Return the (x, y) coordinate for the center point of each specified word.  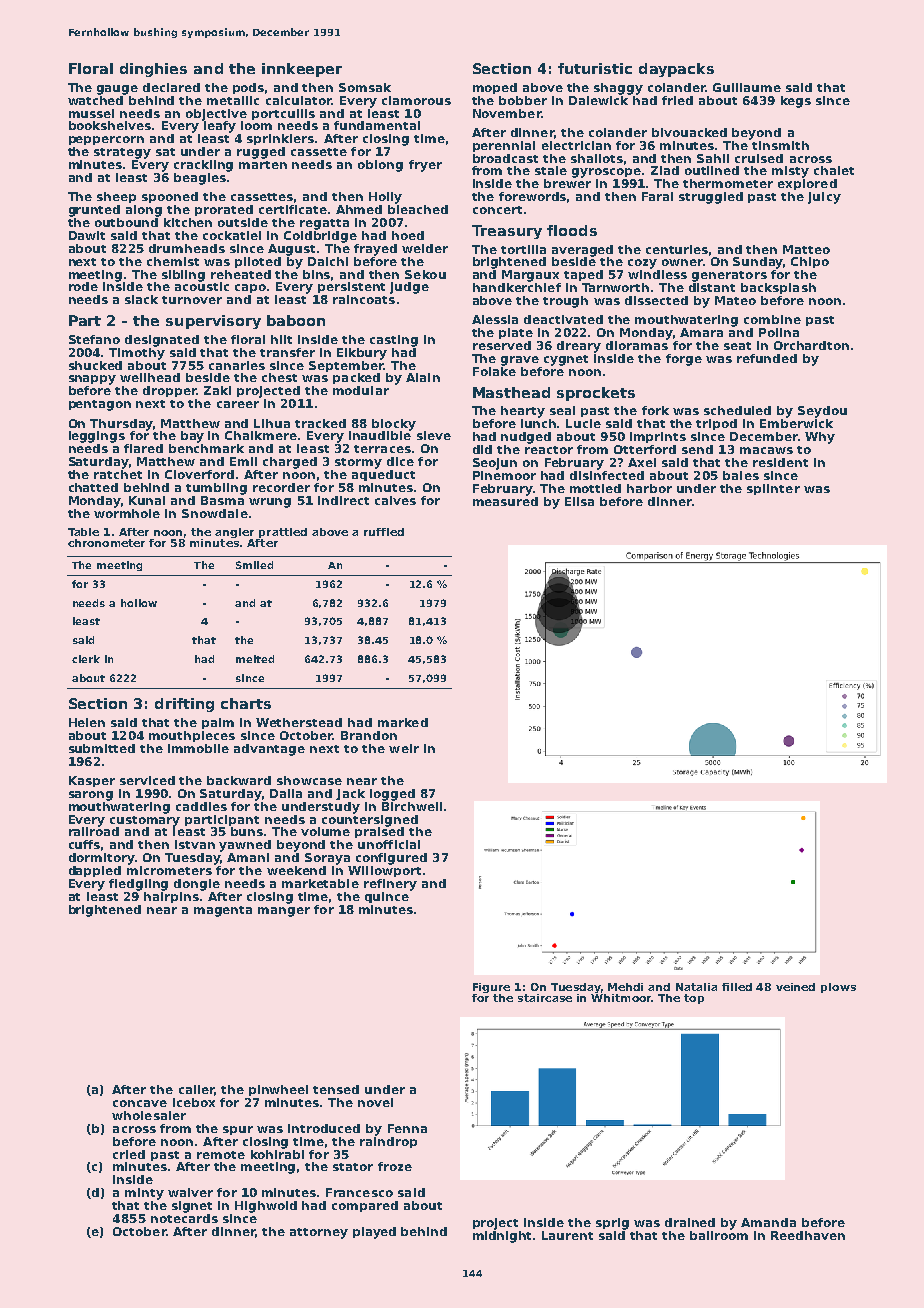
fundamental (377, 125)
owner (682, 262)
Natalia (696, 987)
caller (197, 1090)
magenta (223, 911)
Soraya (327, 859)
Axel (642, 462)
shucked (95, 365)
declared (171, 87)
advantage (269, 750)
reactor (549, 450)
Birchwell (412, 806)
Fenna (407, 1128)
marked (403, 722)
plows (838, 988)
